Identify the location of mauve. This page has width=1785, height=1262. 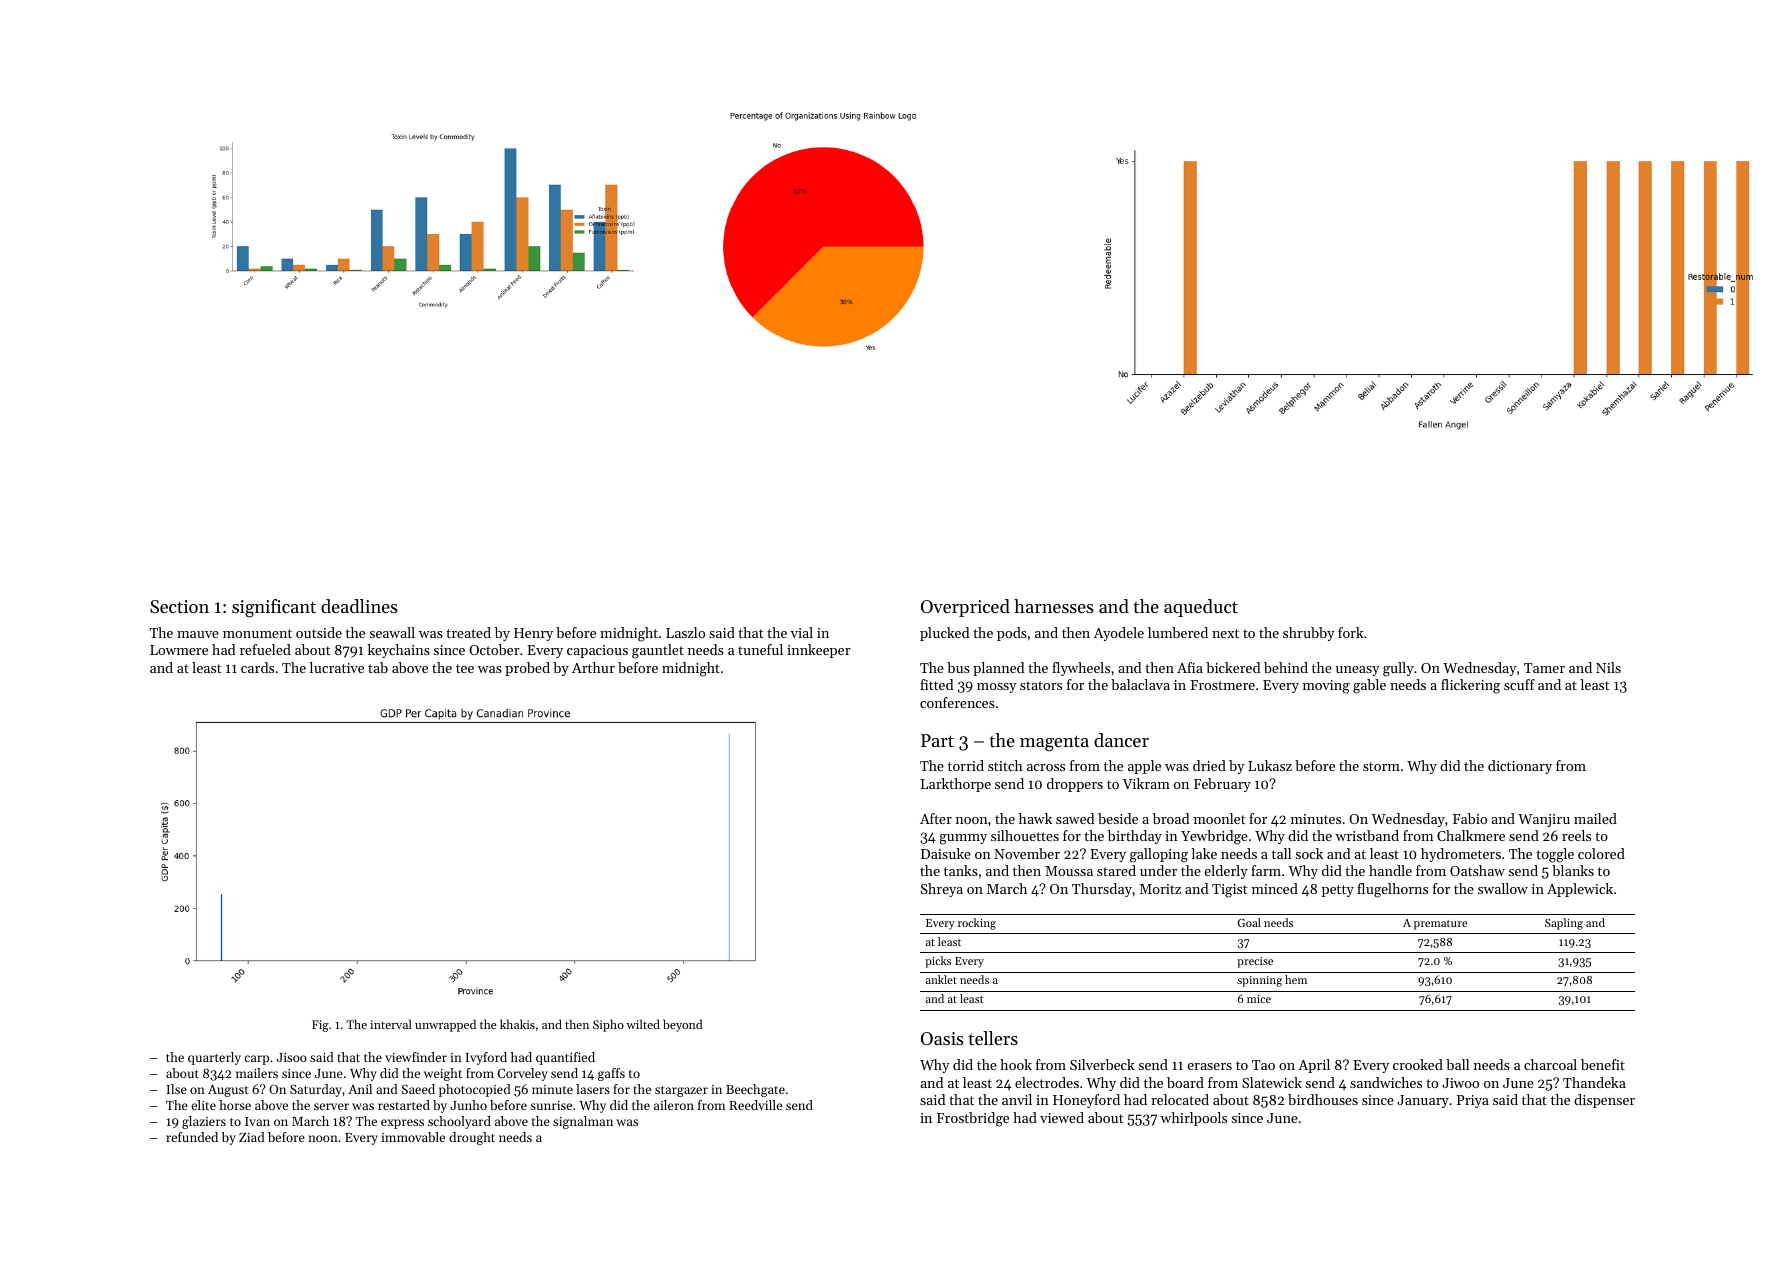
(198, 634).
